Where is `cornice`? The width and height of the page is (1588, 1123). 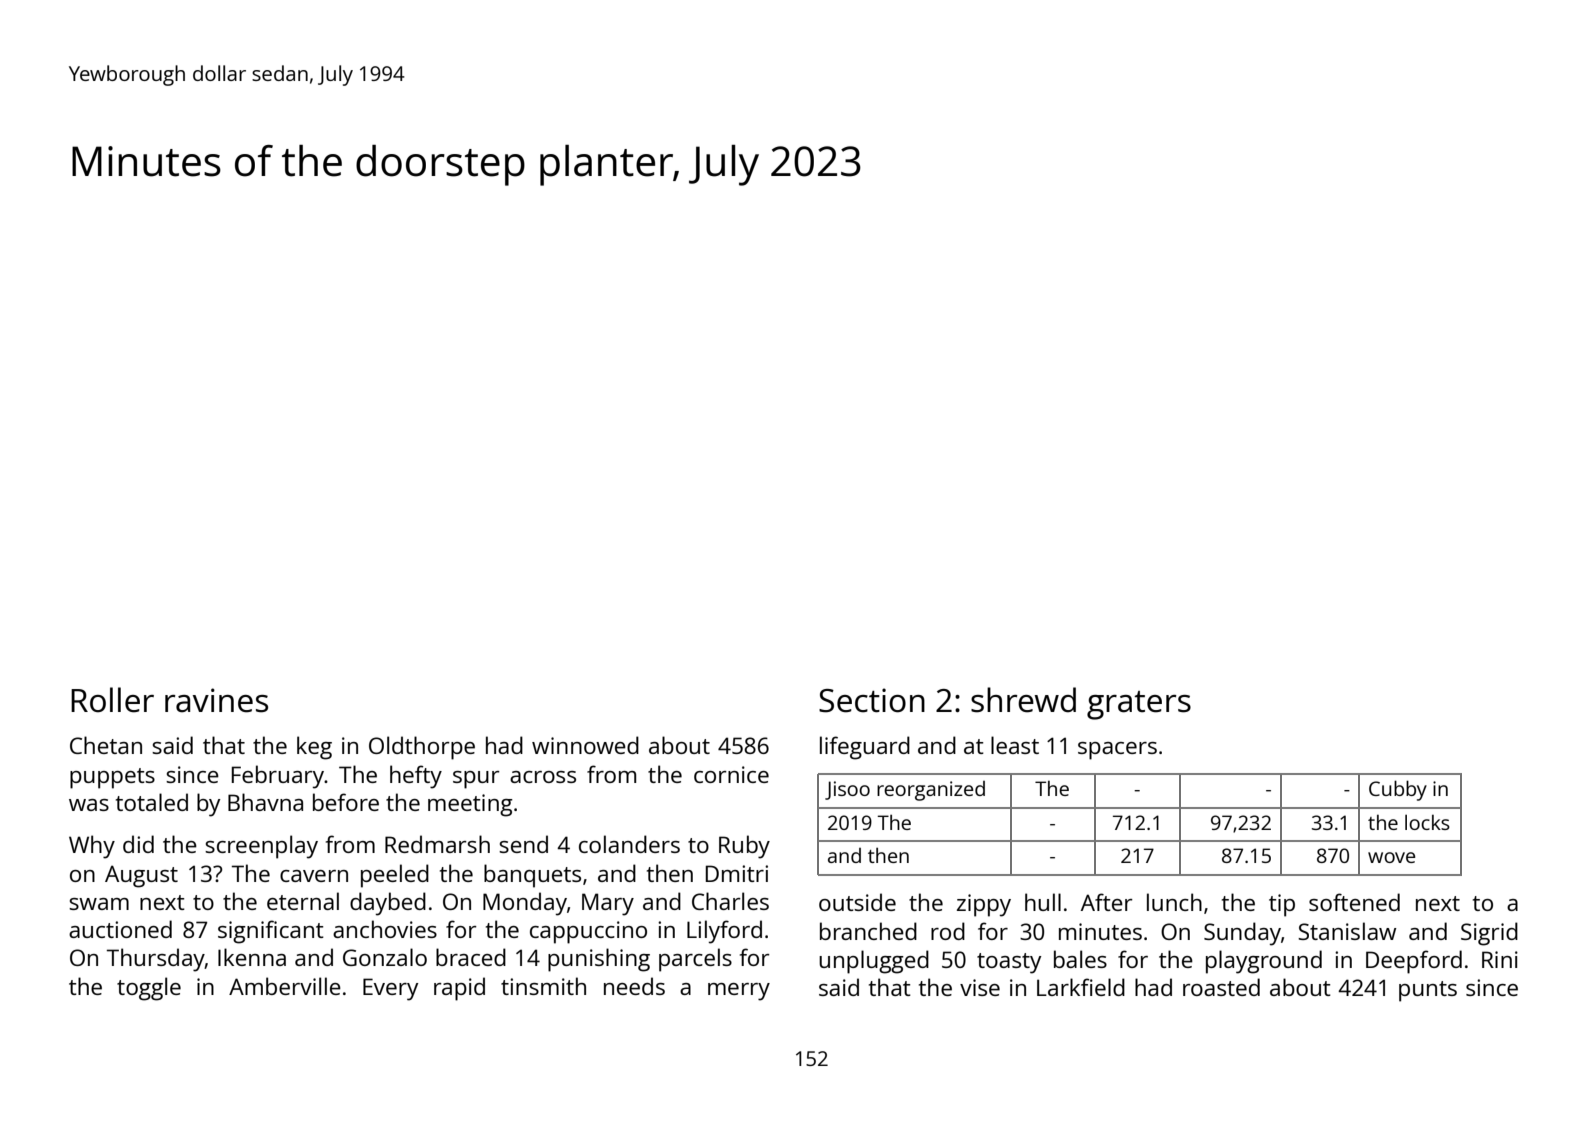
cornice is located at coordinates (731, 774).
